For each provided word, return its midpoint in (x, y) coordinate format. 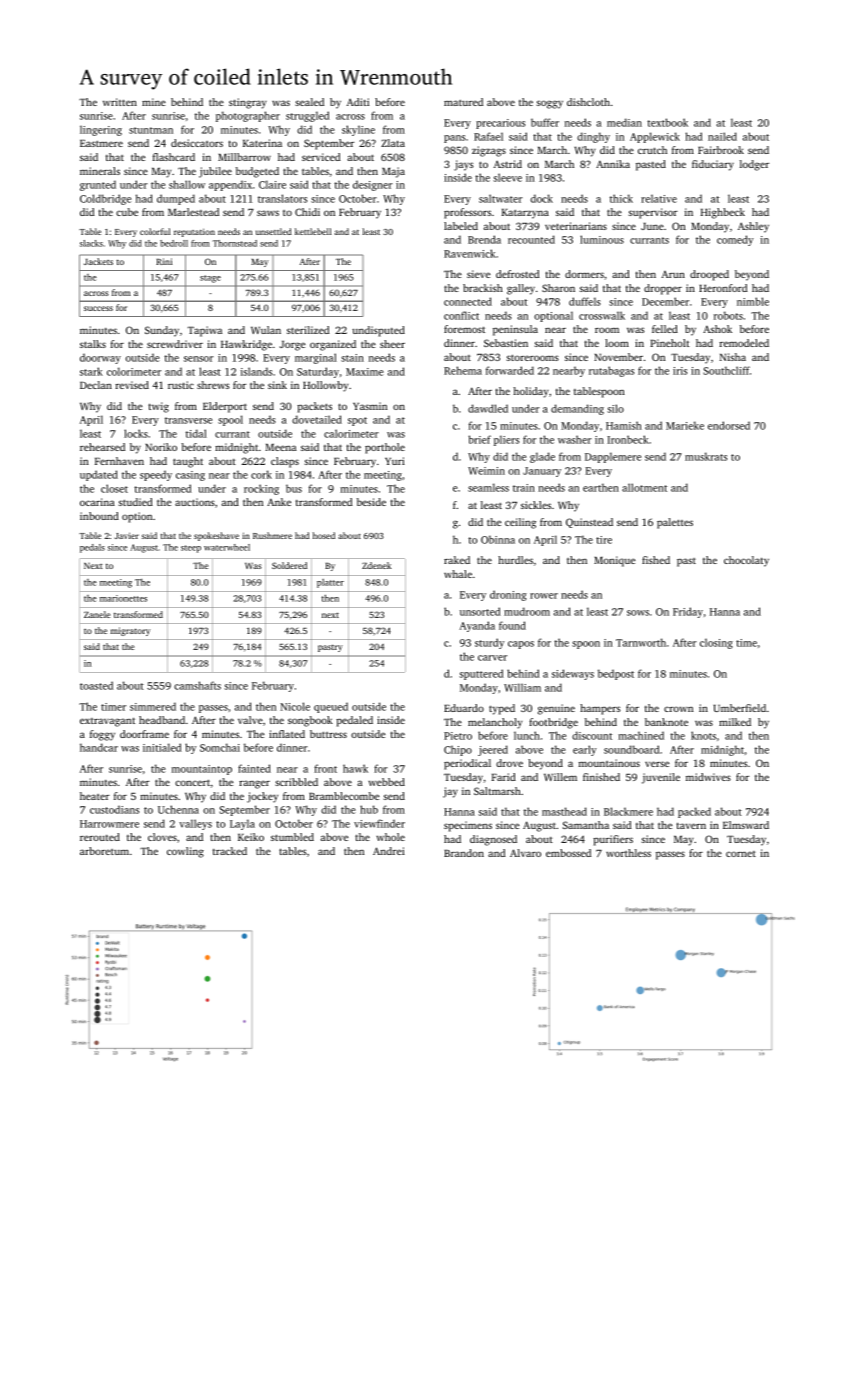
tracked (230, 851)
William (522, 687)
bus (294, 488)
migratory (130, 631)
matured (463, 102)
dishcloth (588, 102)
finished (601, 777)
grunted (98, 185)
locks (136, 433)
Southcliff (726, 370)
